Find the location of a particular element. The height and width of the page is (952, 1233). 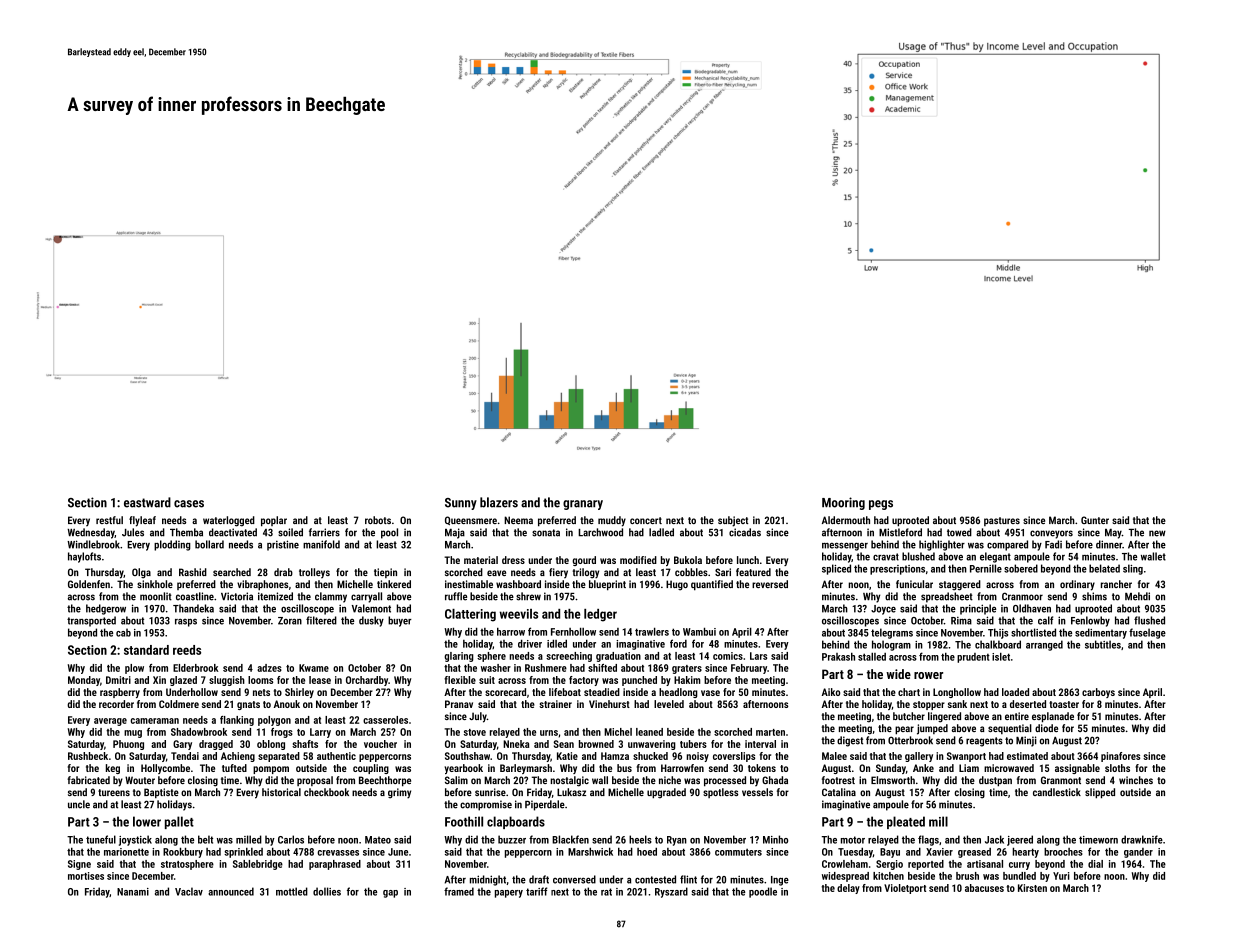

eastward is located at coordinates (147, 502).
